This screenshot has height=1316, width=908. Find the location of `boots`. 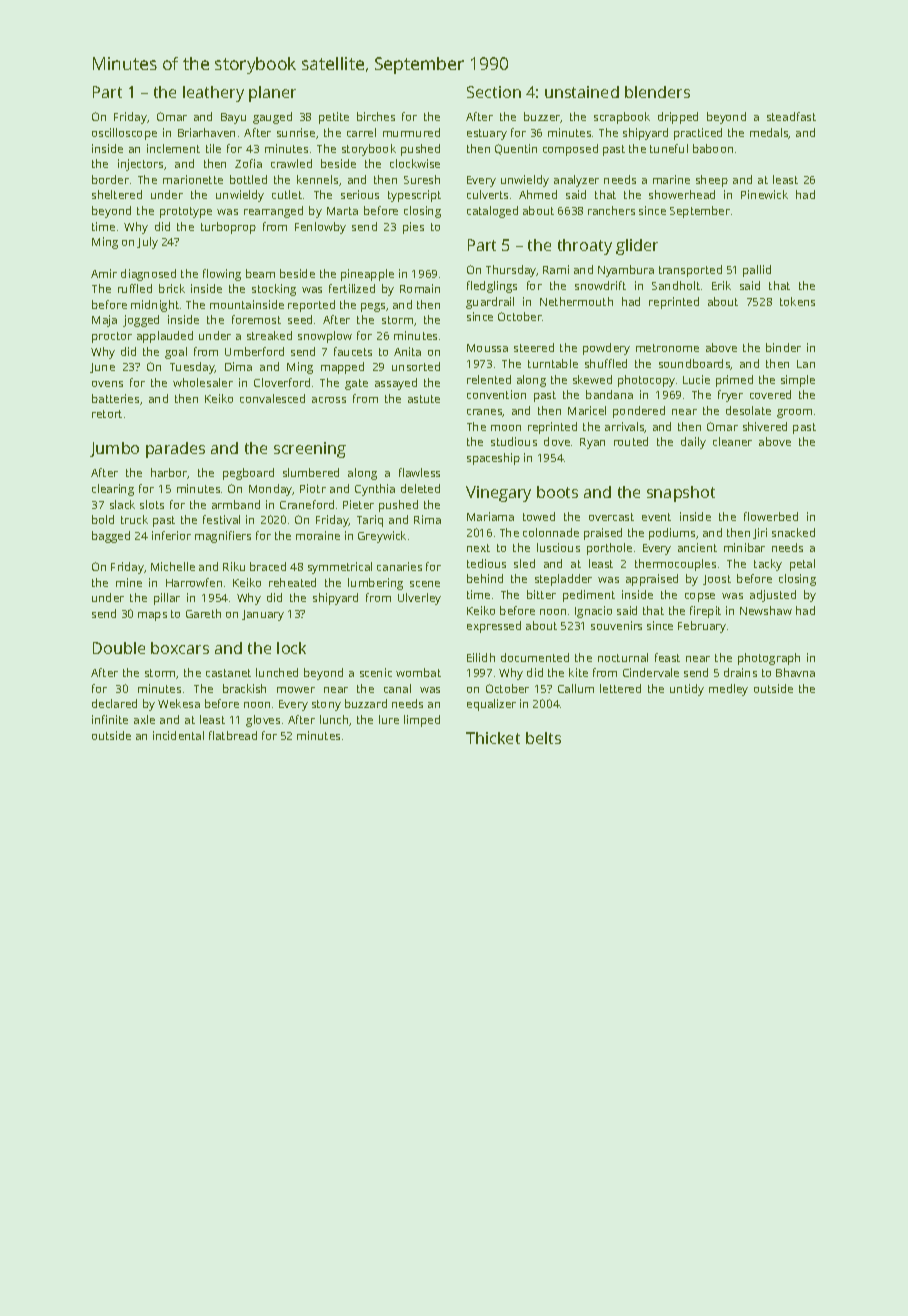

boots is located at coordinates (557, 492).
